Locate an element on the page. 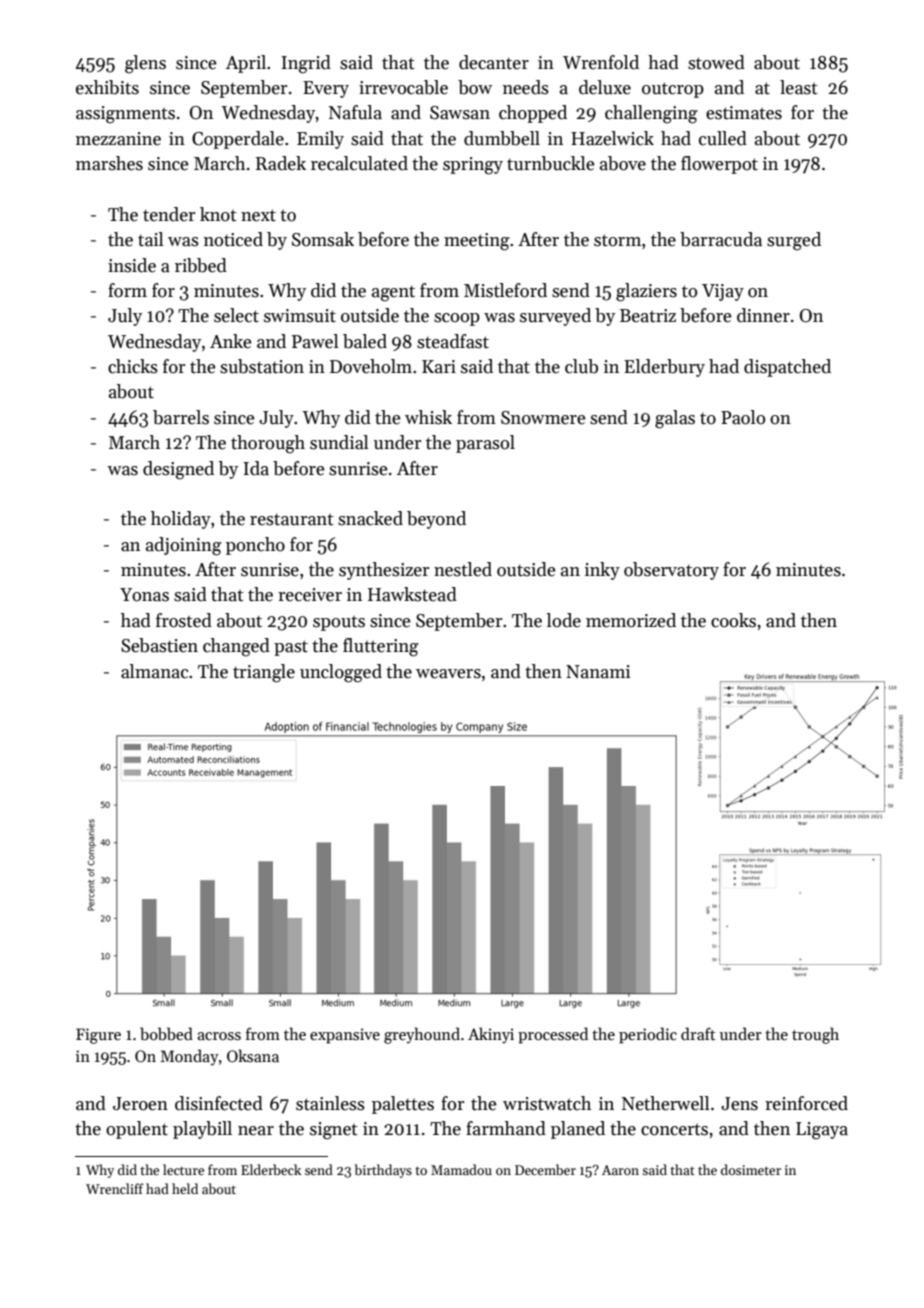 This document has height=1308, width=924. birthdays is located at coordinates (383, 1171).
